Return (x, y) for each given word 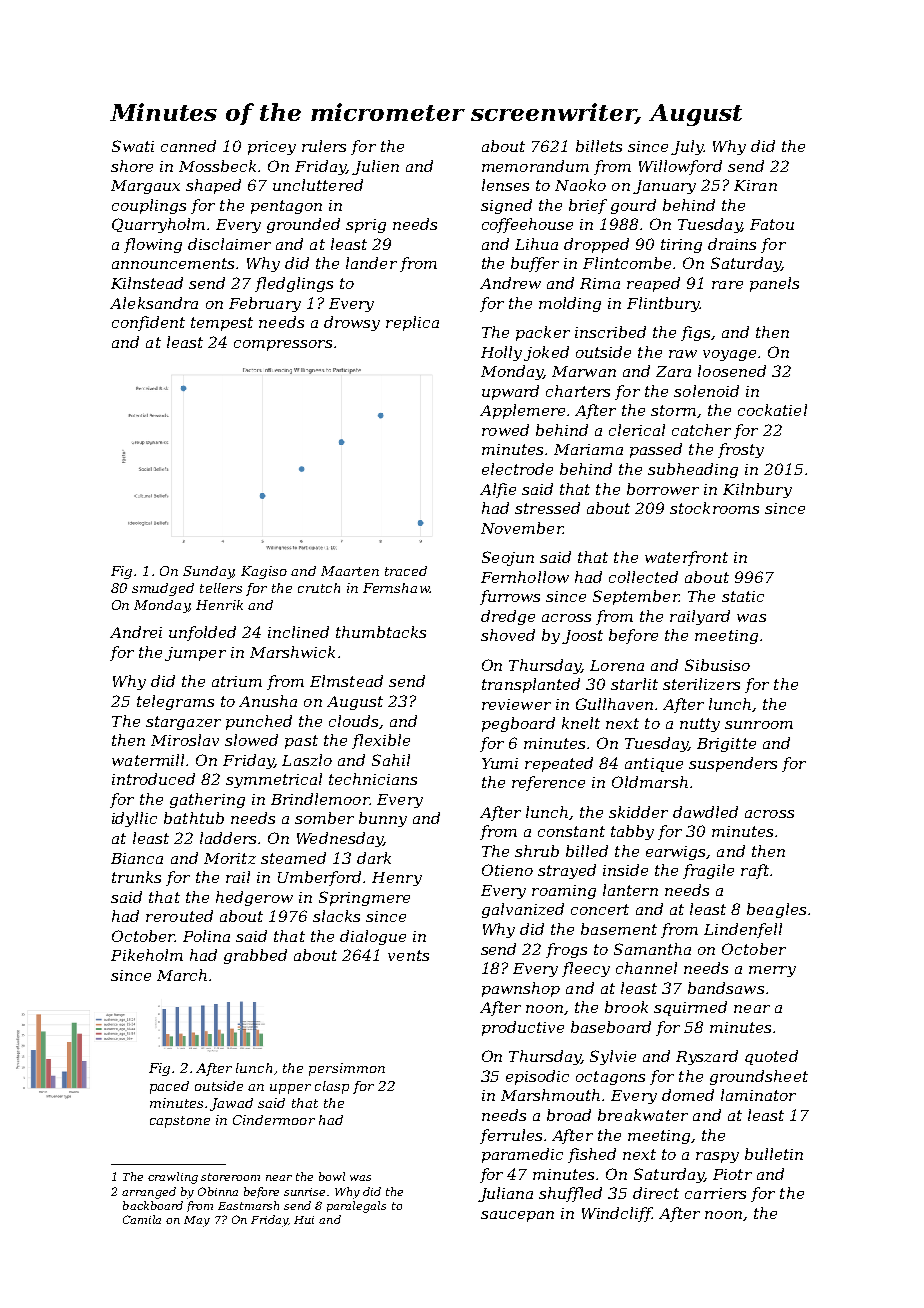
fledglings (294, 284)
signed (506, 206)
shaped (213, 186)
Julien (375, 167)
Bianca (137, 858)
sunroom (759, 725)
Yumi (500, 763)
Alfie (498, 490)
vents (408, 955)
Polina (206, 936)
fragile (708, 871)
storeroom (230, 1177)
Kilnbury (757, 490)
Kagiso (264, 572)
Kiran (755, 185)
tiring (681, 246)
